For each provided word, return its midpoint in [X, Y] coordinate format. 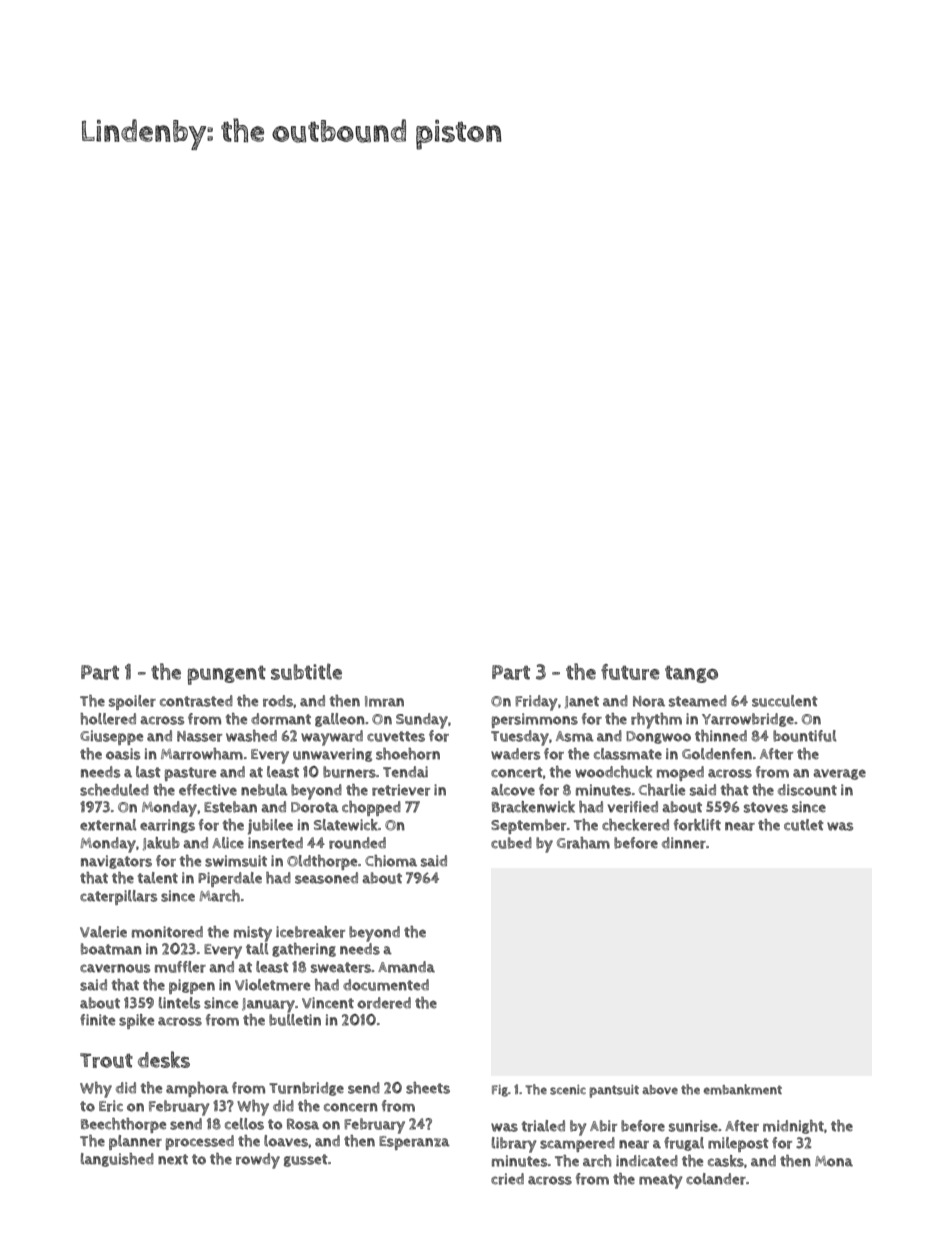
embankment [743, 1089]
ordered [384, 1003]
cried [507, 1179]
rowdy [258, 1161]
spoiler [132, 702]
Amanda [406, 967]
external [108, 825]
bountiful [805, 736]
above [660, 1090]
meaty [661, 1181]
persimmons [535, 720]
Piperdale [230, 879]
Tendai [405, 772]
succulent [784, 701]
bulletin [295, 1020]
